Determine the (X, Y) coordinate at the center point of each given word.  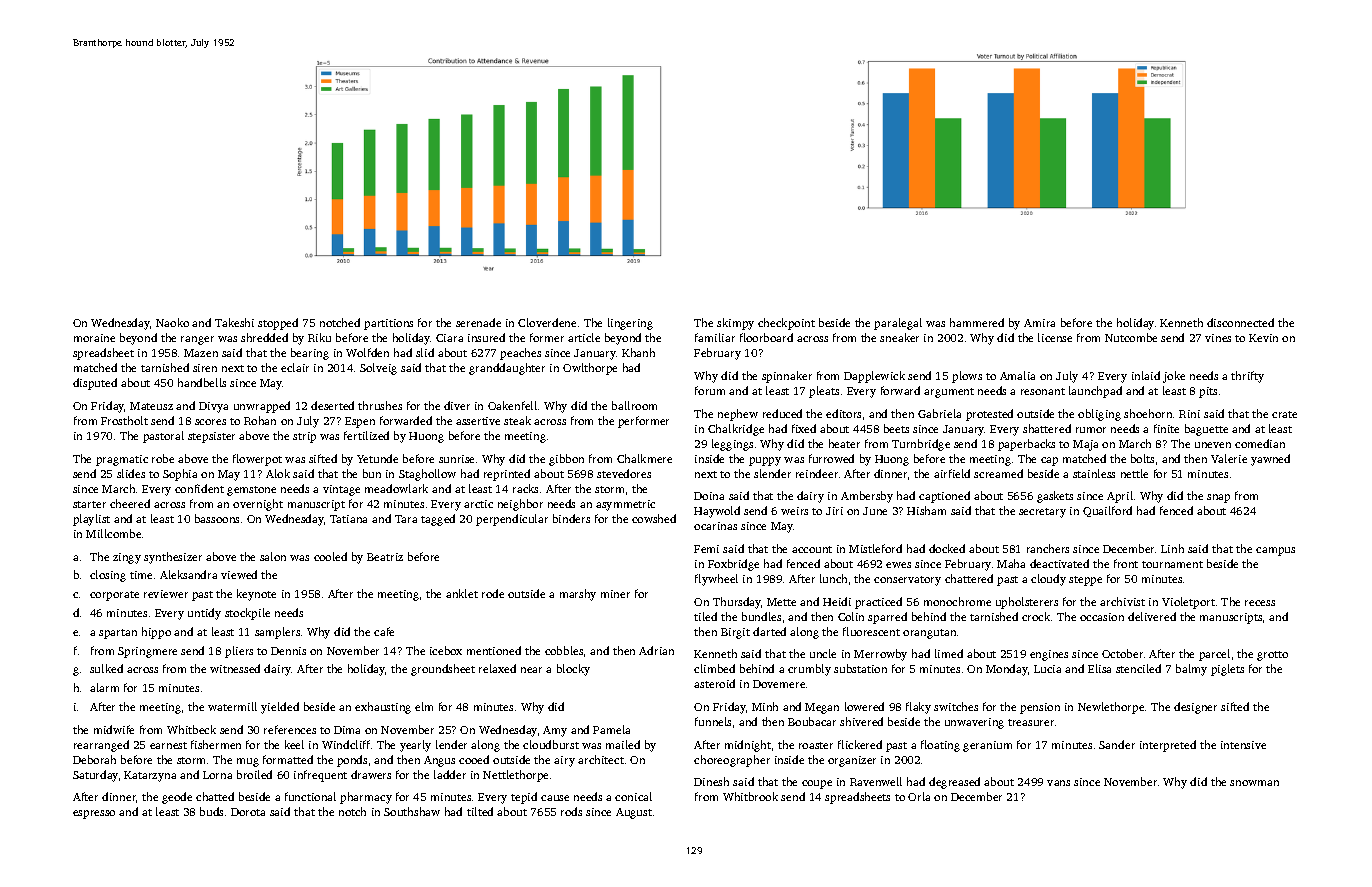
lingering (630, 324)
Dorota (248, 812)
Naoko (172, 322)
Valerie (1229, 458)
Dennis (288, 651)
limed (949, 653)
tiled (705, 616)
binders (571, 518)
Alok (278, 473)
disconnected (1240, 322)
